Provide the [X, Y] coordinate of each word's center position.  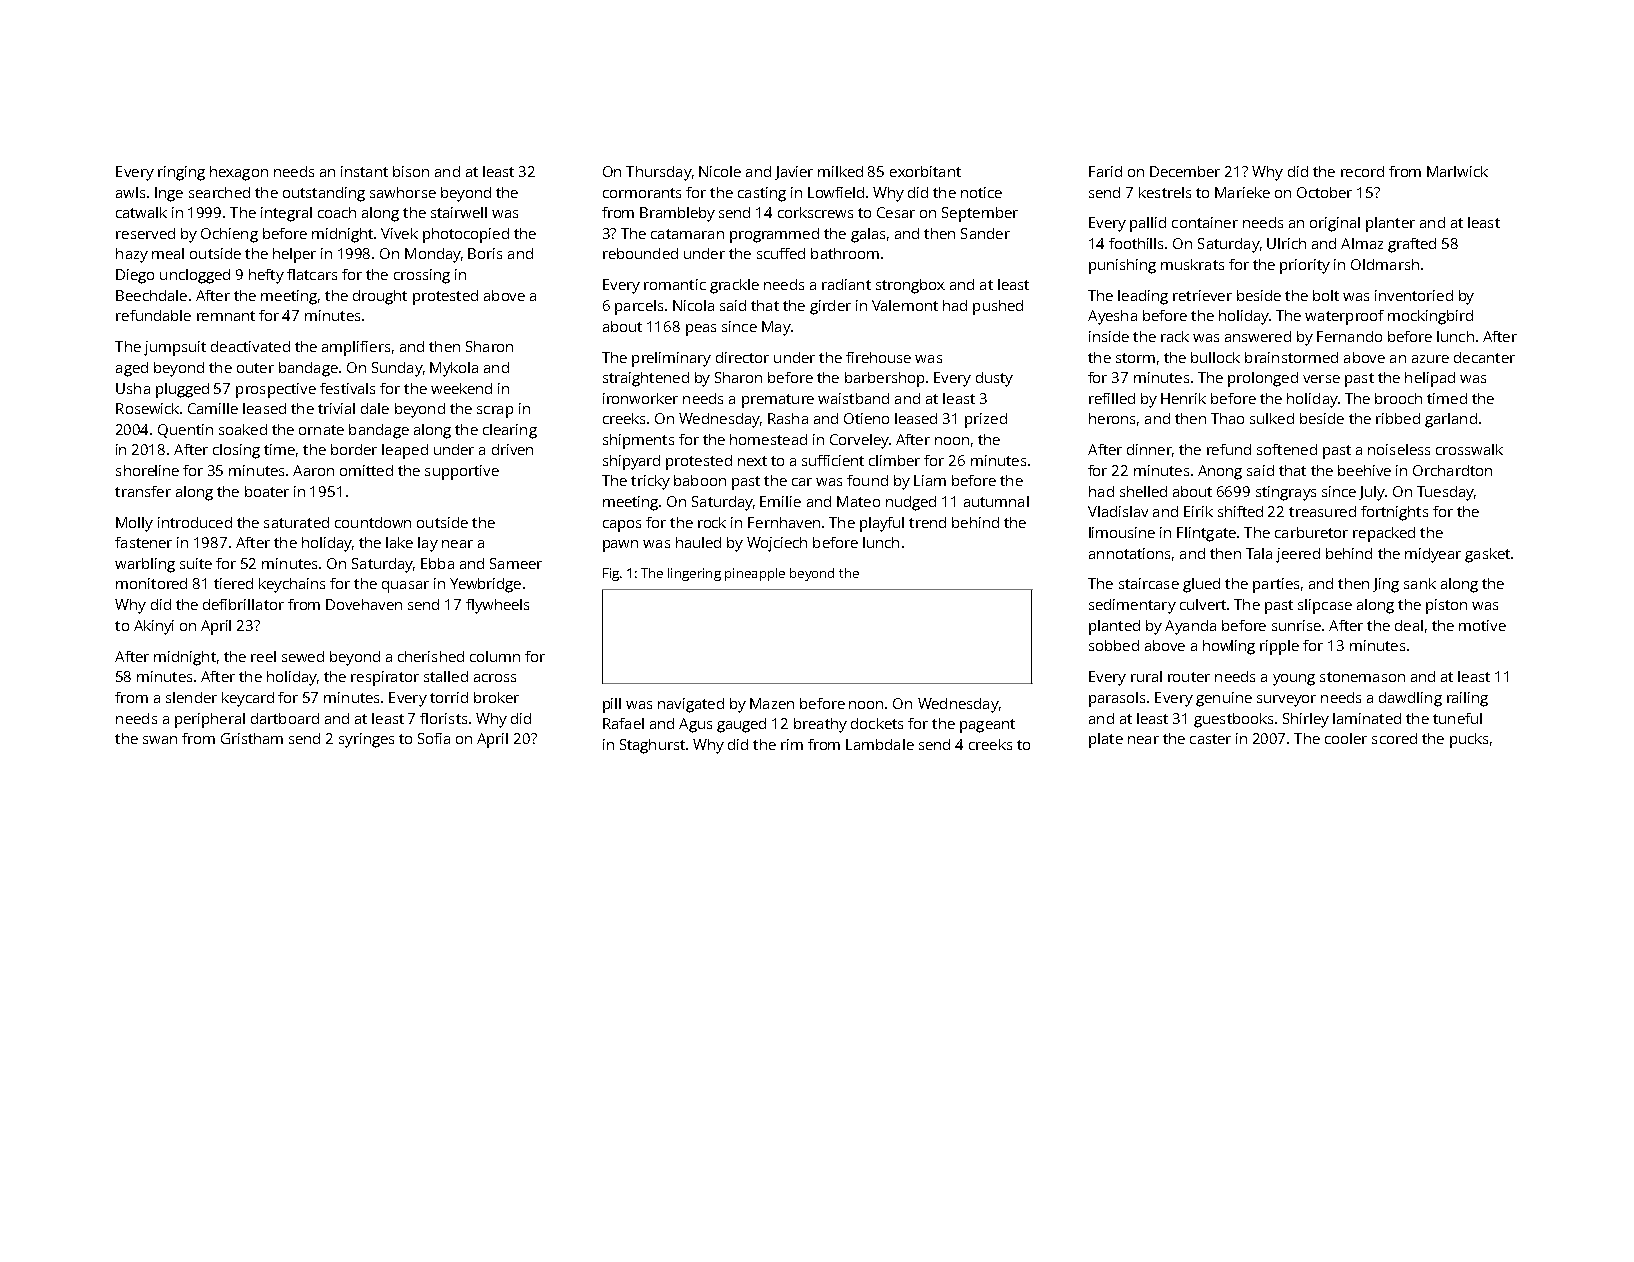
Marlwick [1457, 171]
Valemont [905, 305]
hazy [132, 255]
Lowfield [836, 192]
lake [399, 542]
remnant [226, 316]
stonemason [1362, 677]
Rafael [623, 723]
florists [443, 718]
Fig [611, 574]
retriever [1202, 295]
